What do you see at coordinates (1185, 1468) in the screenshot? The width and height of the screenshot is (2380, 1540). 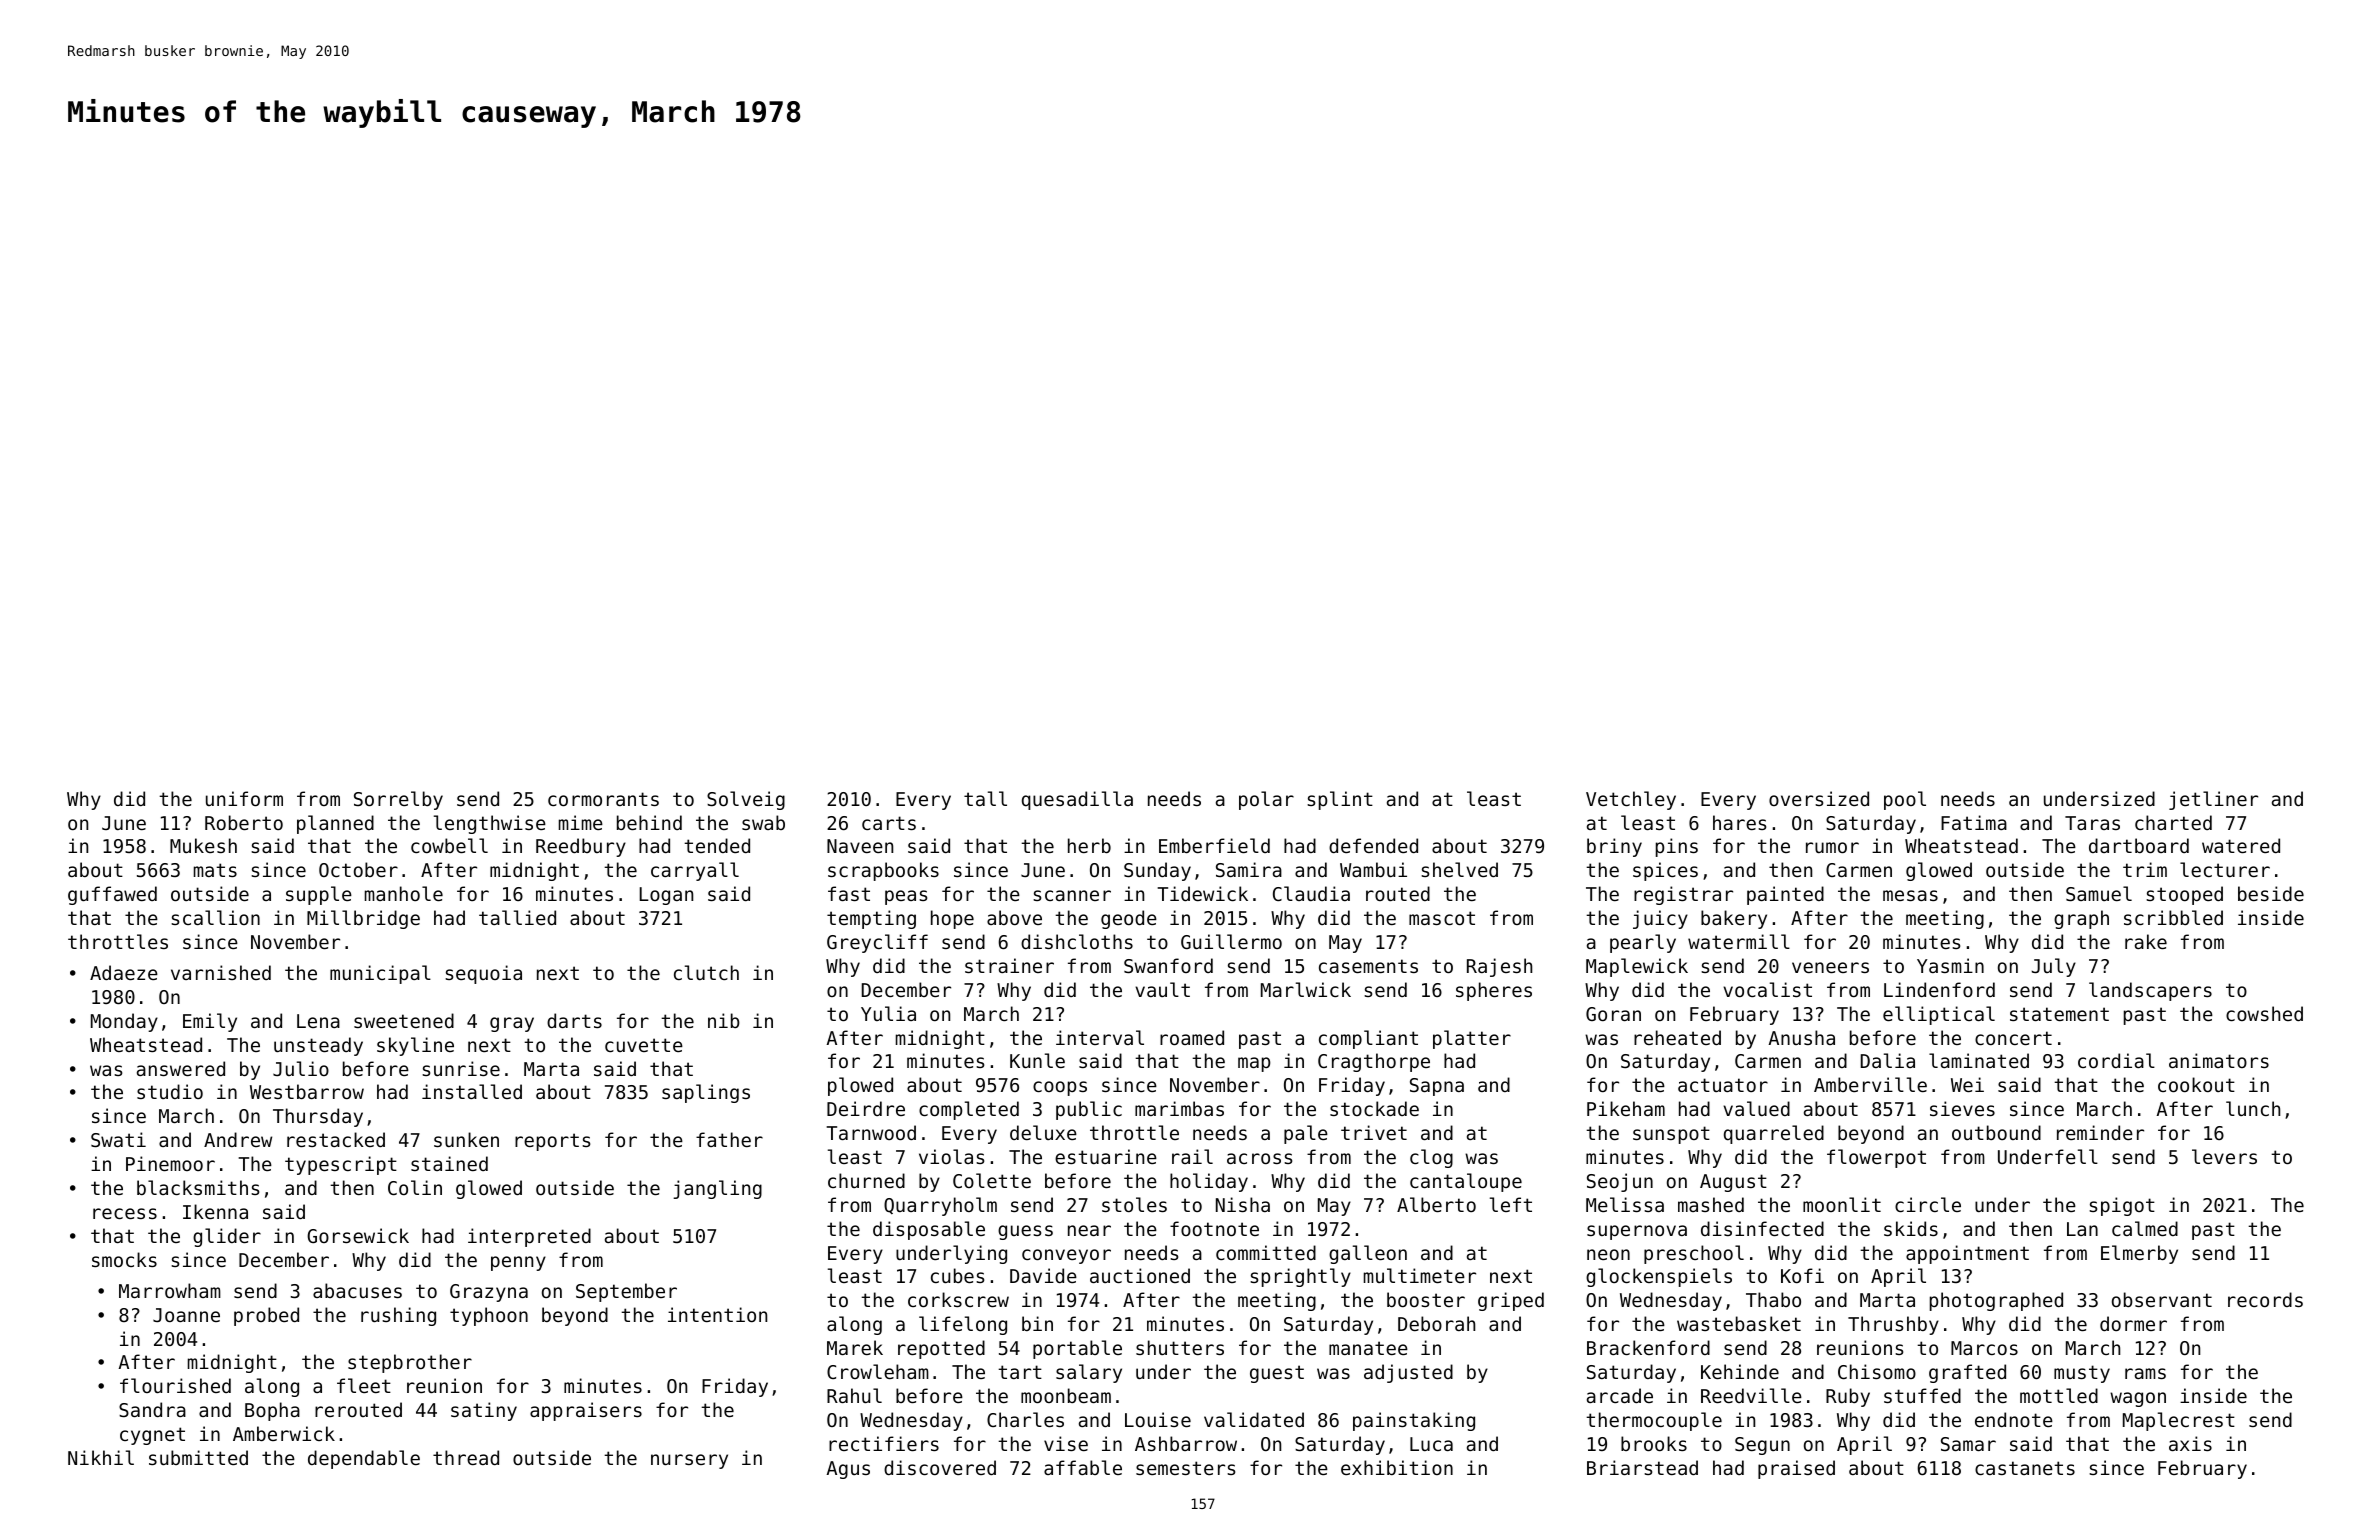 I see `semesters` at bounding box center [1185, 1468].
